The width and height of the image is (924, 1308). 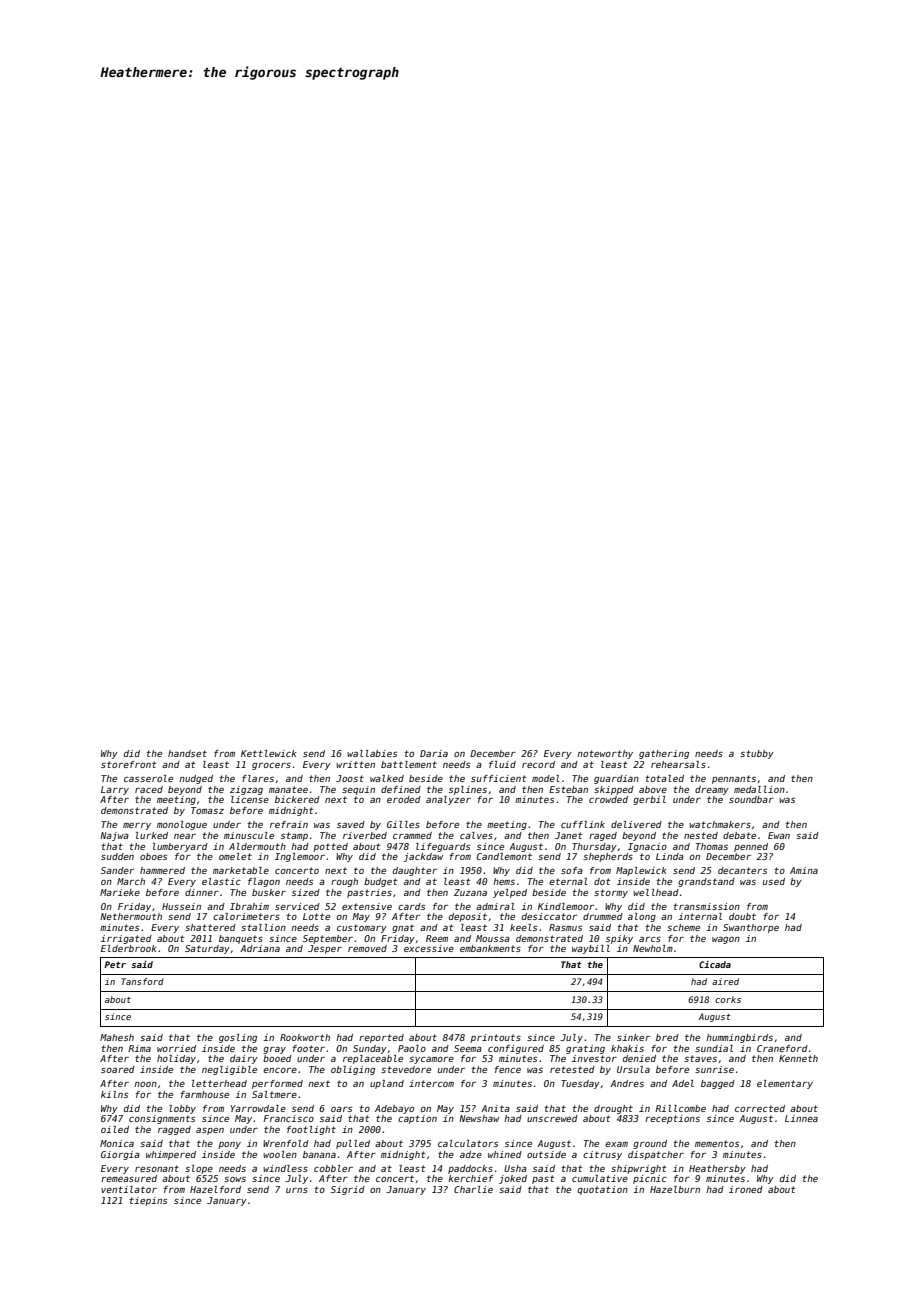 I want to click on Giorgia, so click(x=120, y=1155).
